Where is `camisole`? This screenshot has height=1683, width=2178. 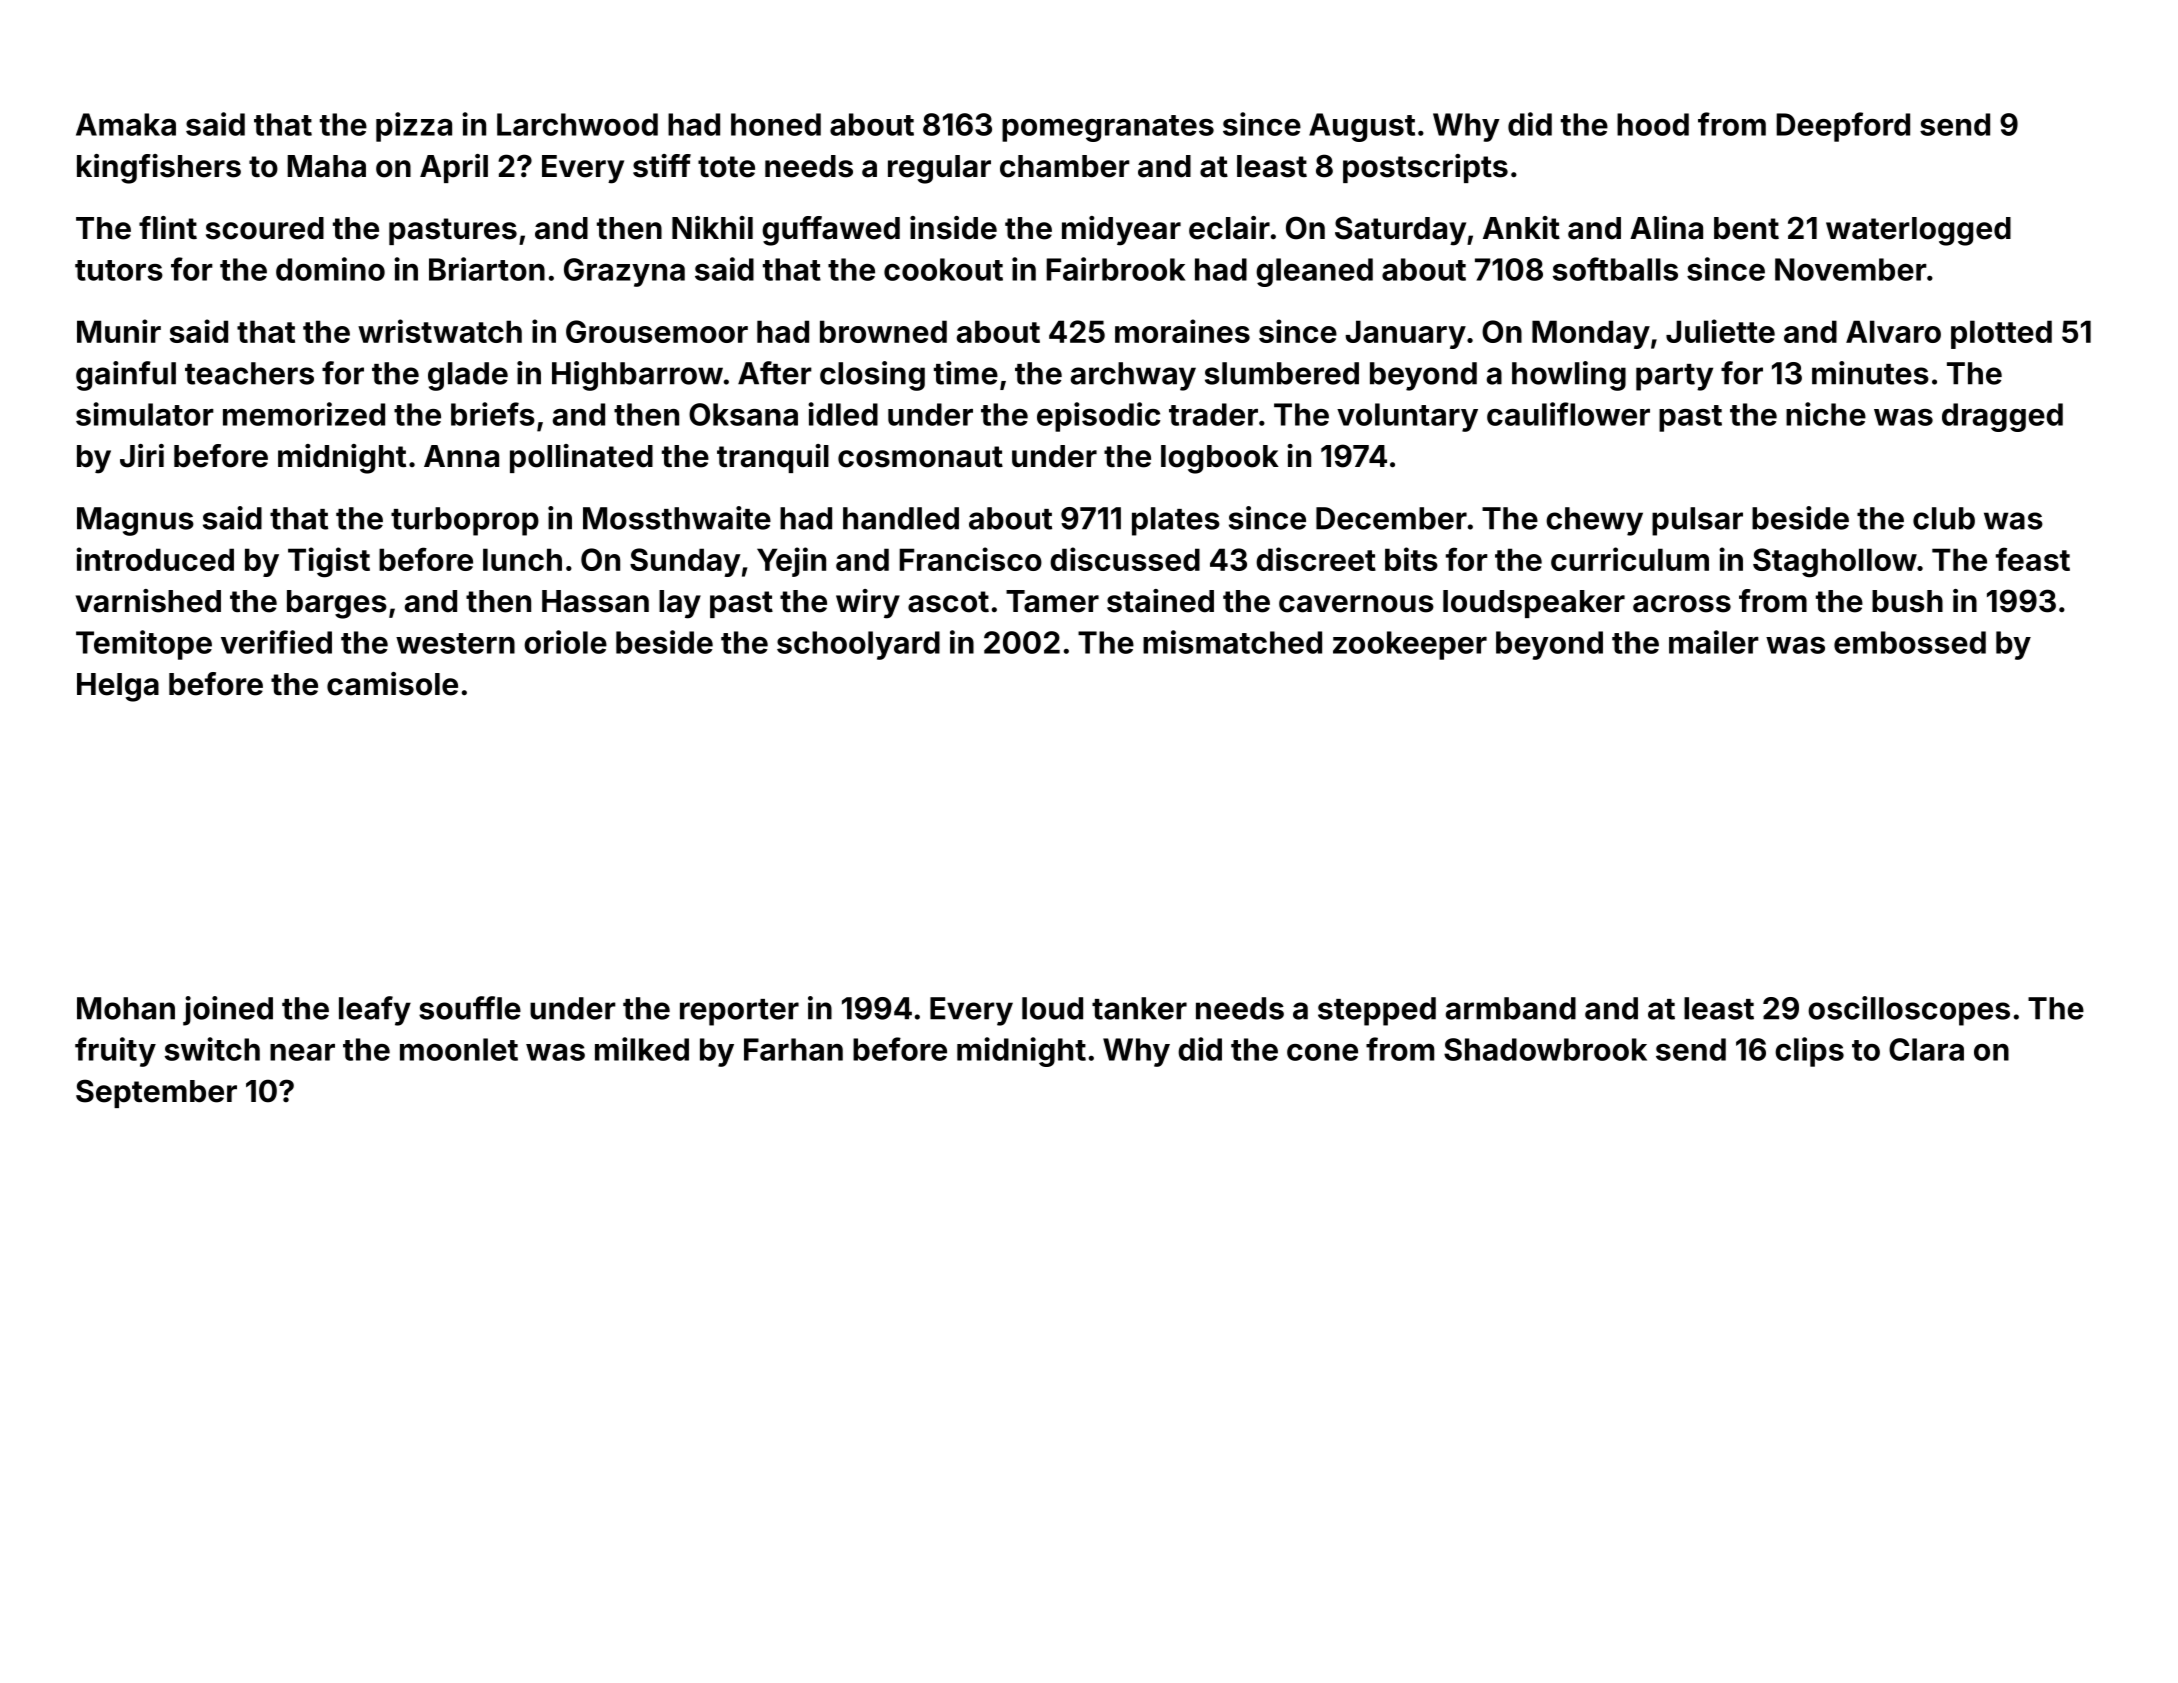 camisole is located at coordinates (392, 684).
